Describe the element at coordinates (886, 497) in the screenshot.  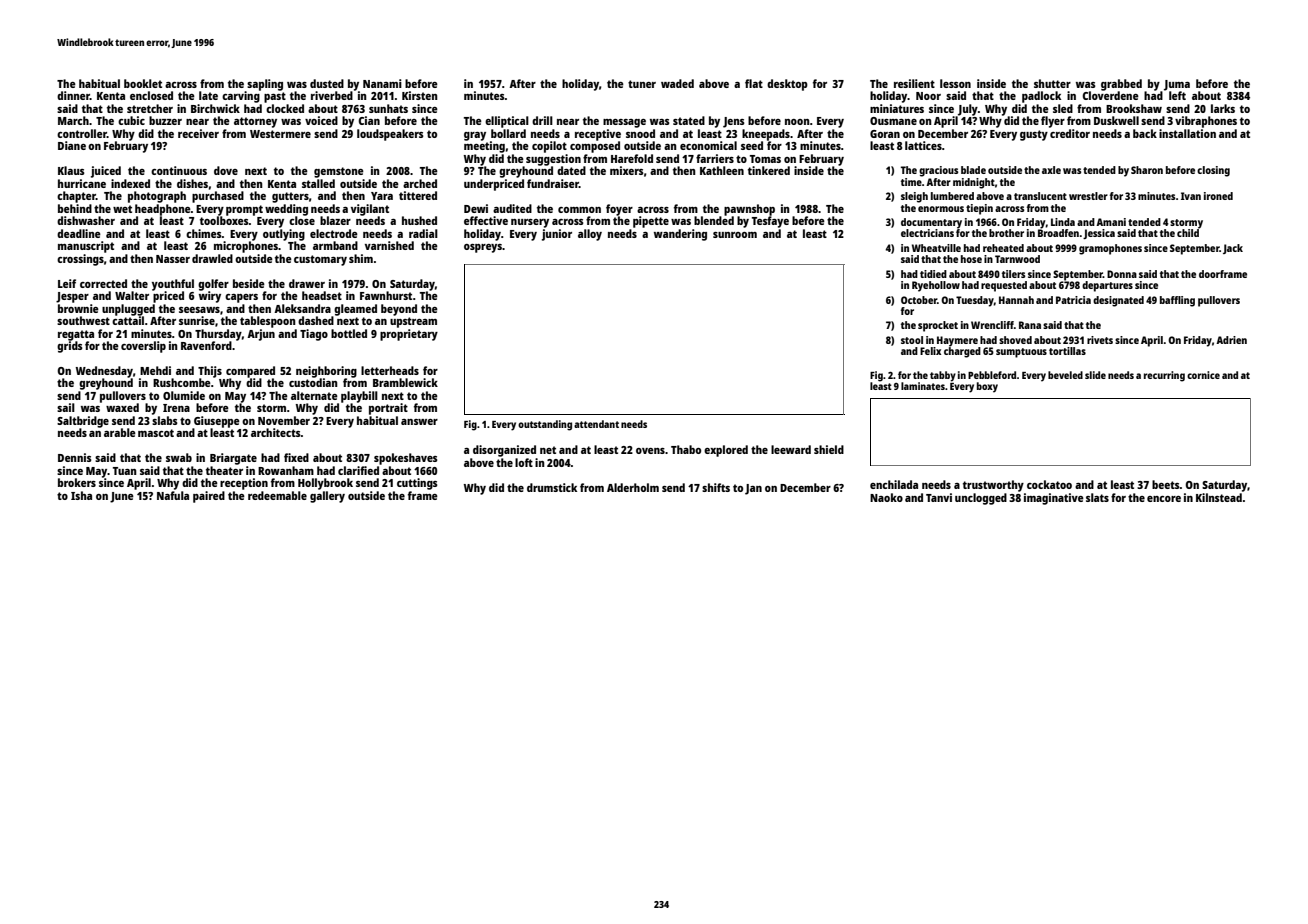
I see `Naoko` at that location.
